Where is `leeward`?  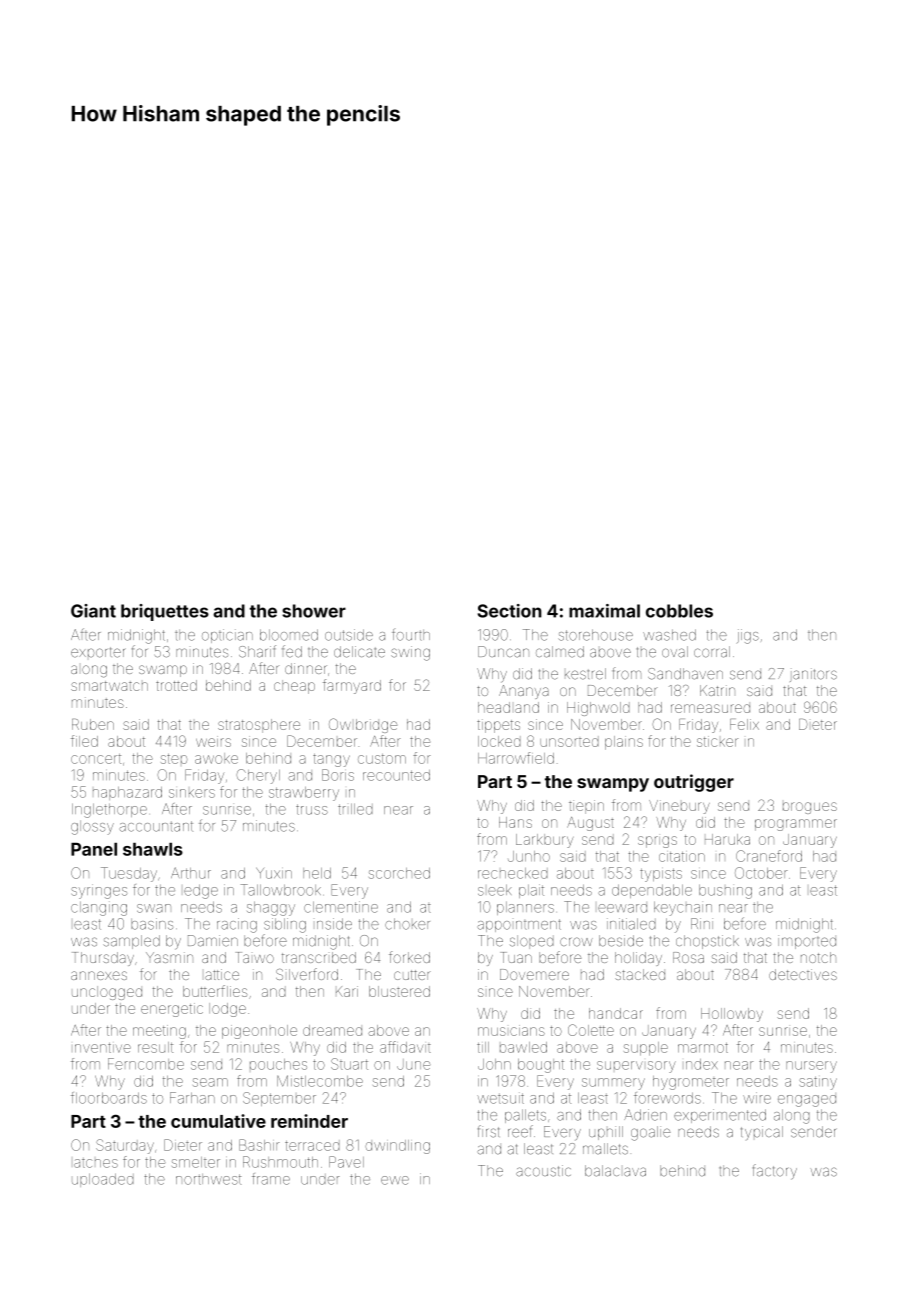
leeward is located at coordinates (622, 908).
